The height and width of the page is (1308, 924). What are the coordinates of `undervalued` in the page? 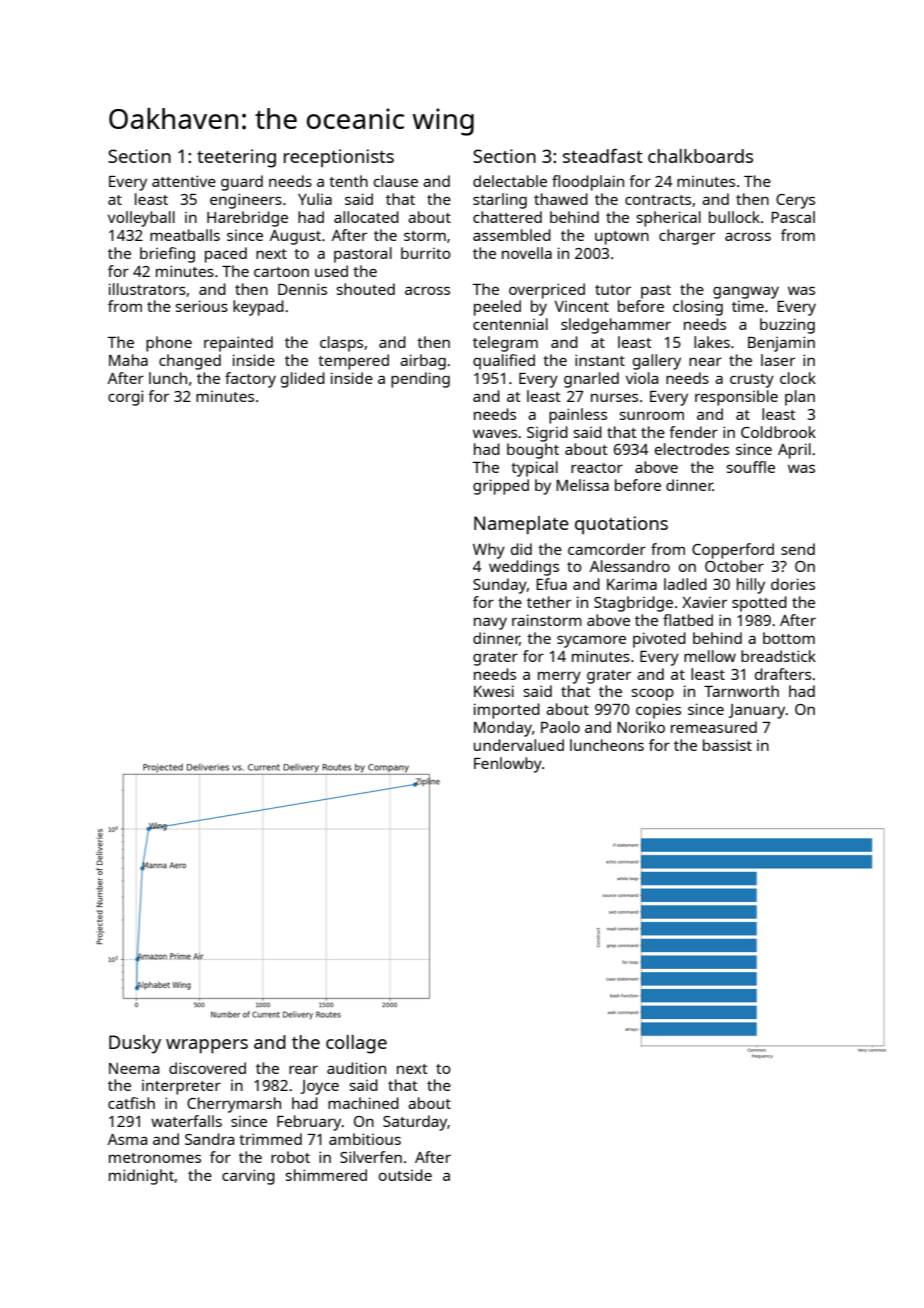 It's located at (519, 745).
